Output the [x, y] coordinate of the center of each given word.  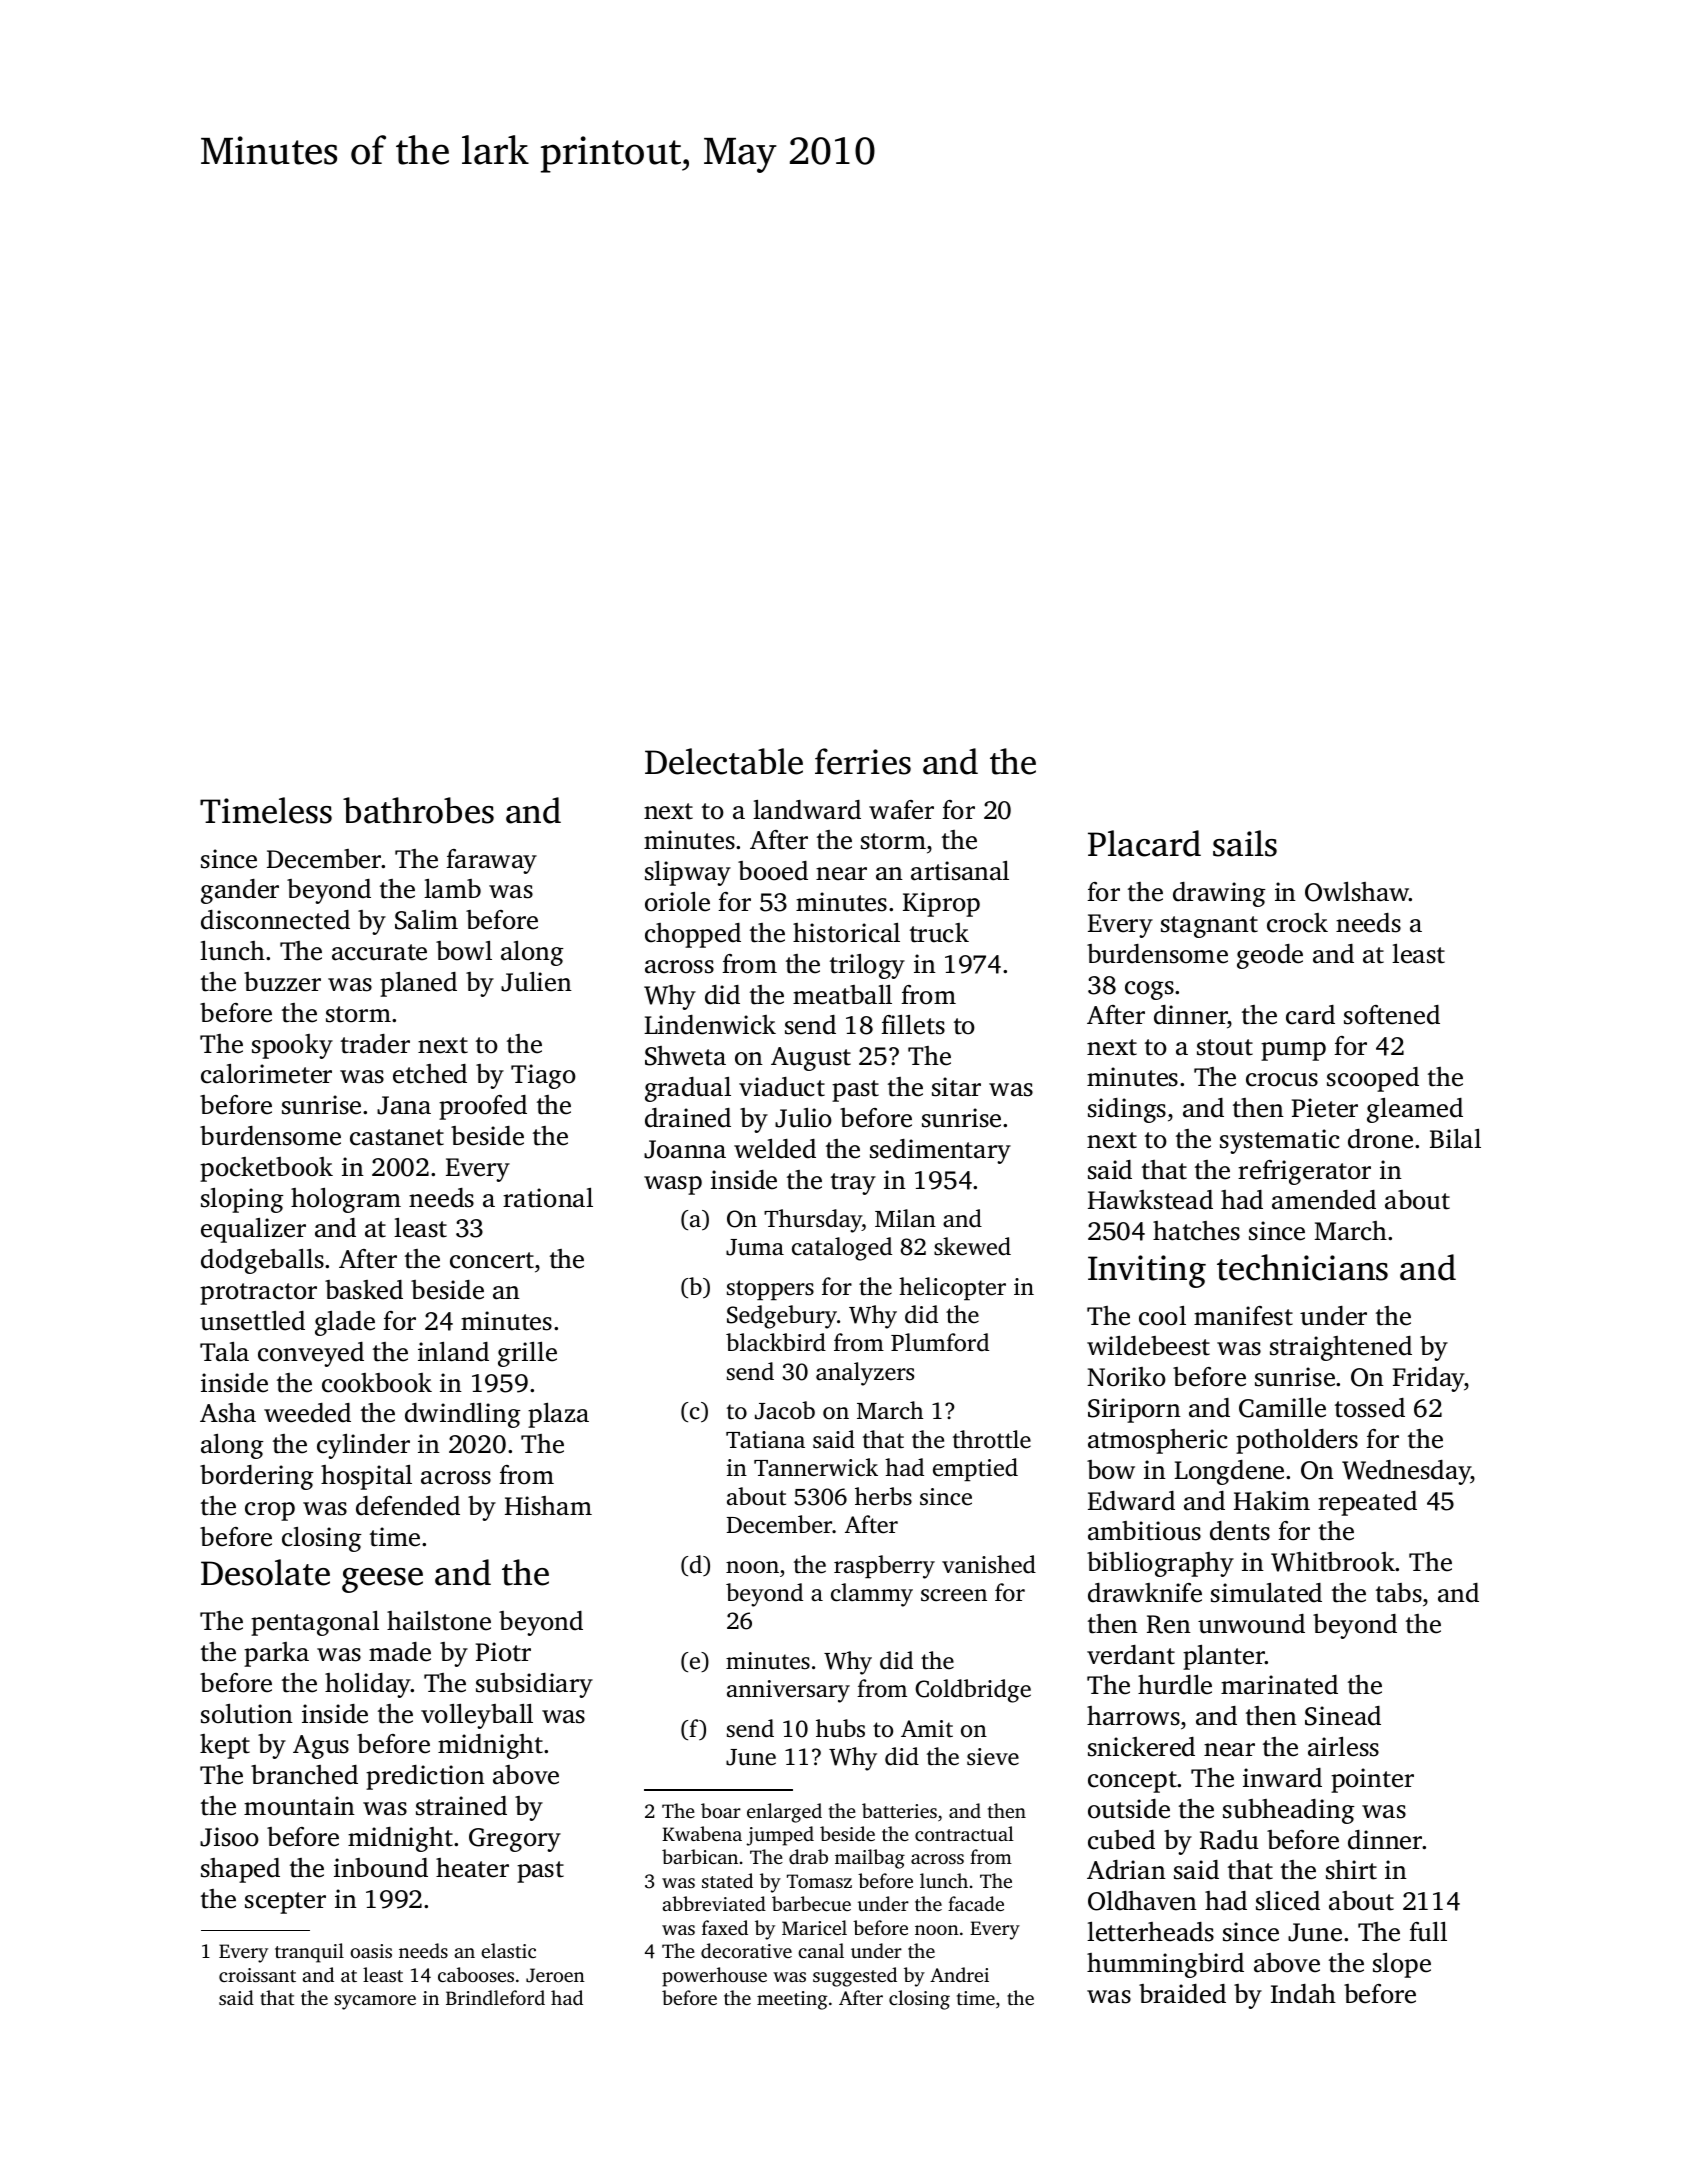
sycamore [375, 2002]
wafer [901, 810]
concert [492, 1260]
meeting [792, 2000]
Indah [1303, 1994]
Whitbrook [1333, 1562]
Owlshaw [1357, 892]
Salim [426, 920]
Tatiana [765, 1440]
